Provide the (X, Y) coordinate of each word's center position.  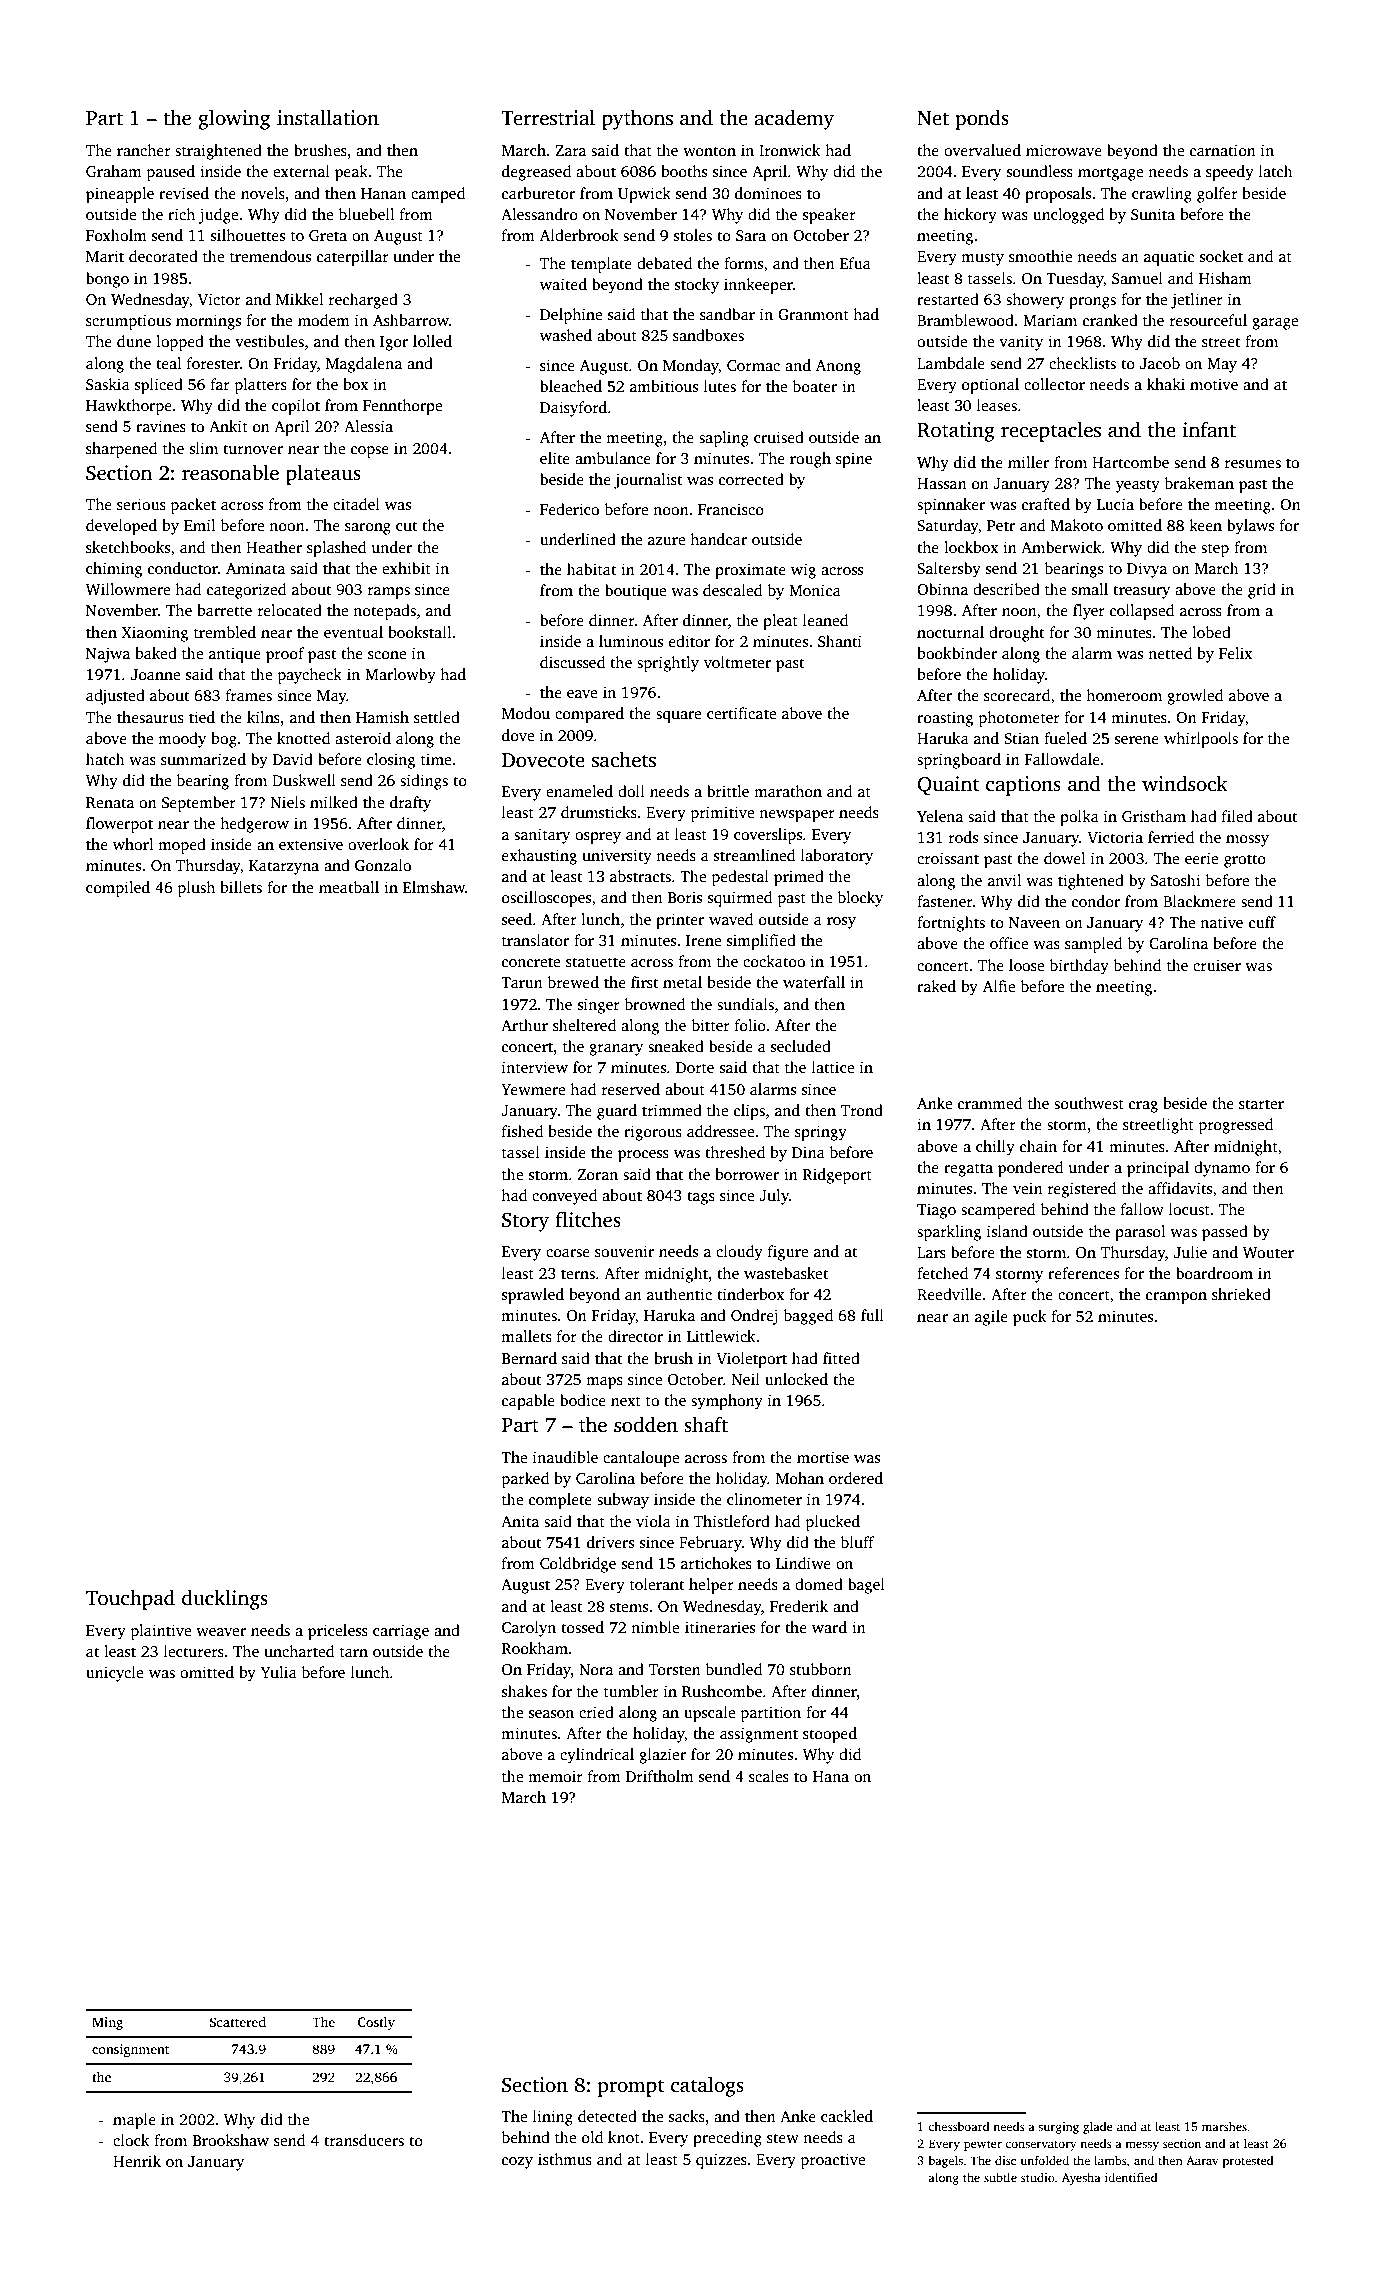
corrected (751, 479)
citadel (356, 504)
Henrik (137, 2161)
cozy (517, 2163)
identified (1131, 2177)
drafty (410, 804)
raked (936, 986)
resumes (1253, 464)
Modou (526, 713)
